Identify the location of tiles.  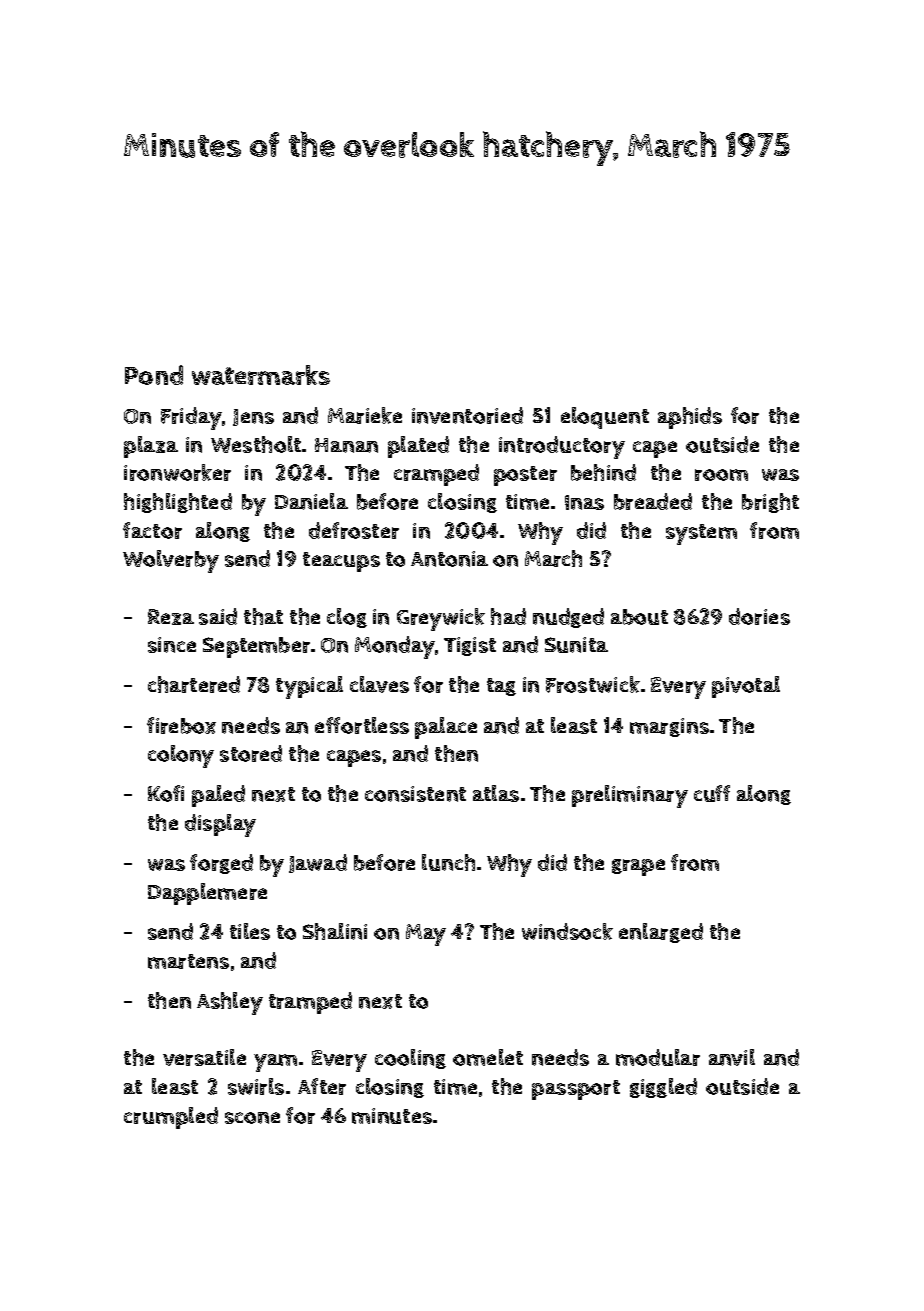
(250, 931).
